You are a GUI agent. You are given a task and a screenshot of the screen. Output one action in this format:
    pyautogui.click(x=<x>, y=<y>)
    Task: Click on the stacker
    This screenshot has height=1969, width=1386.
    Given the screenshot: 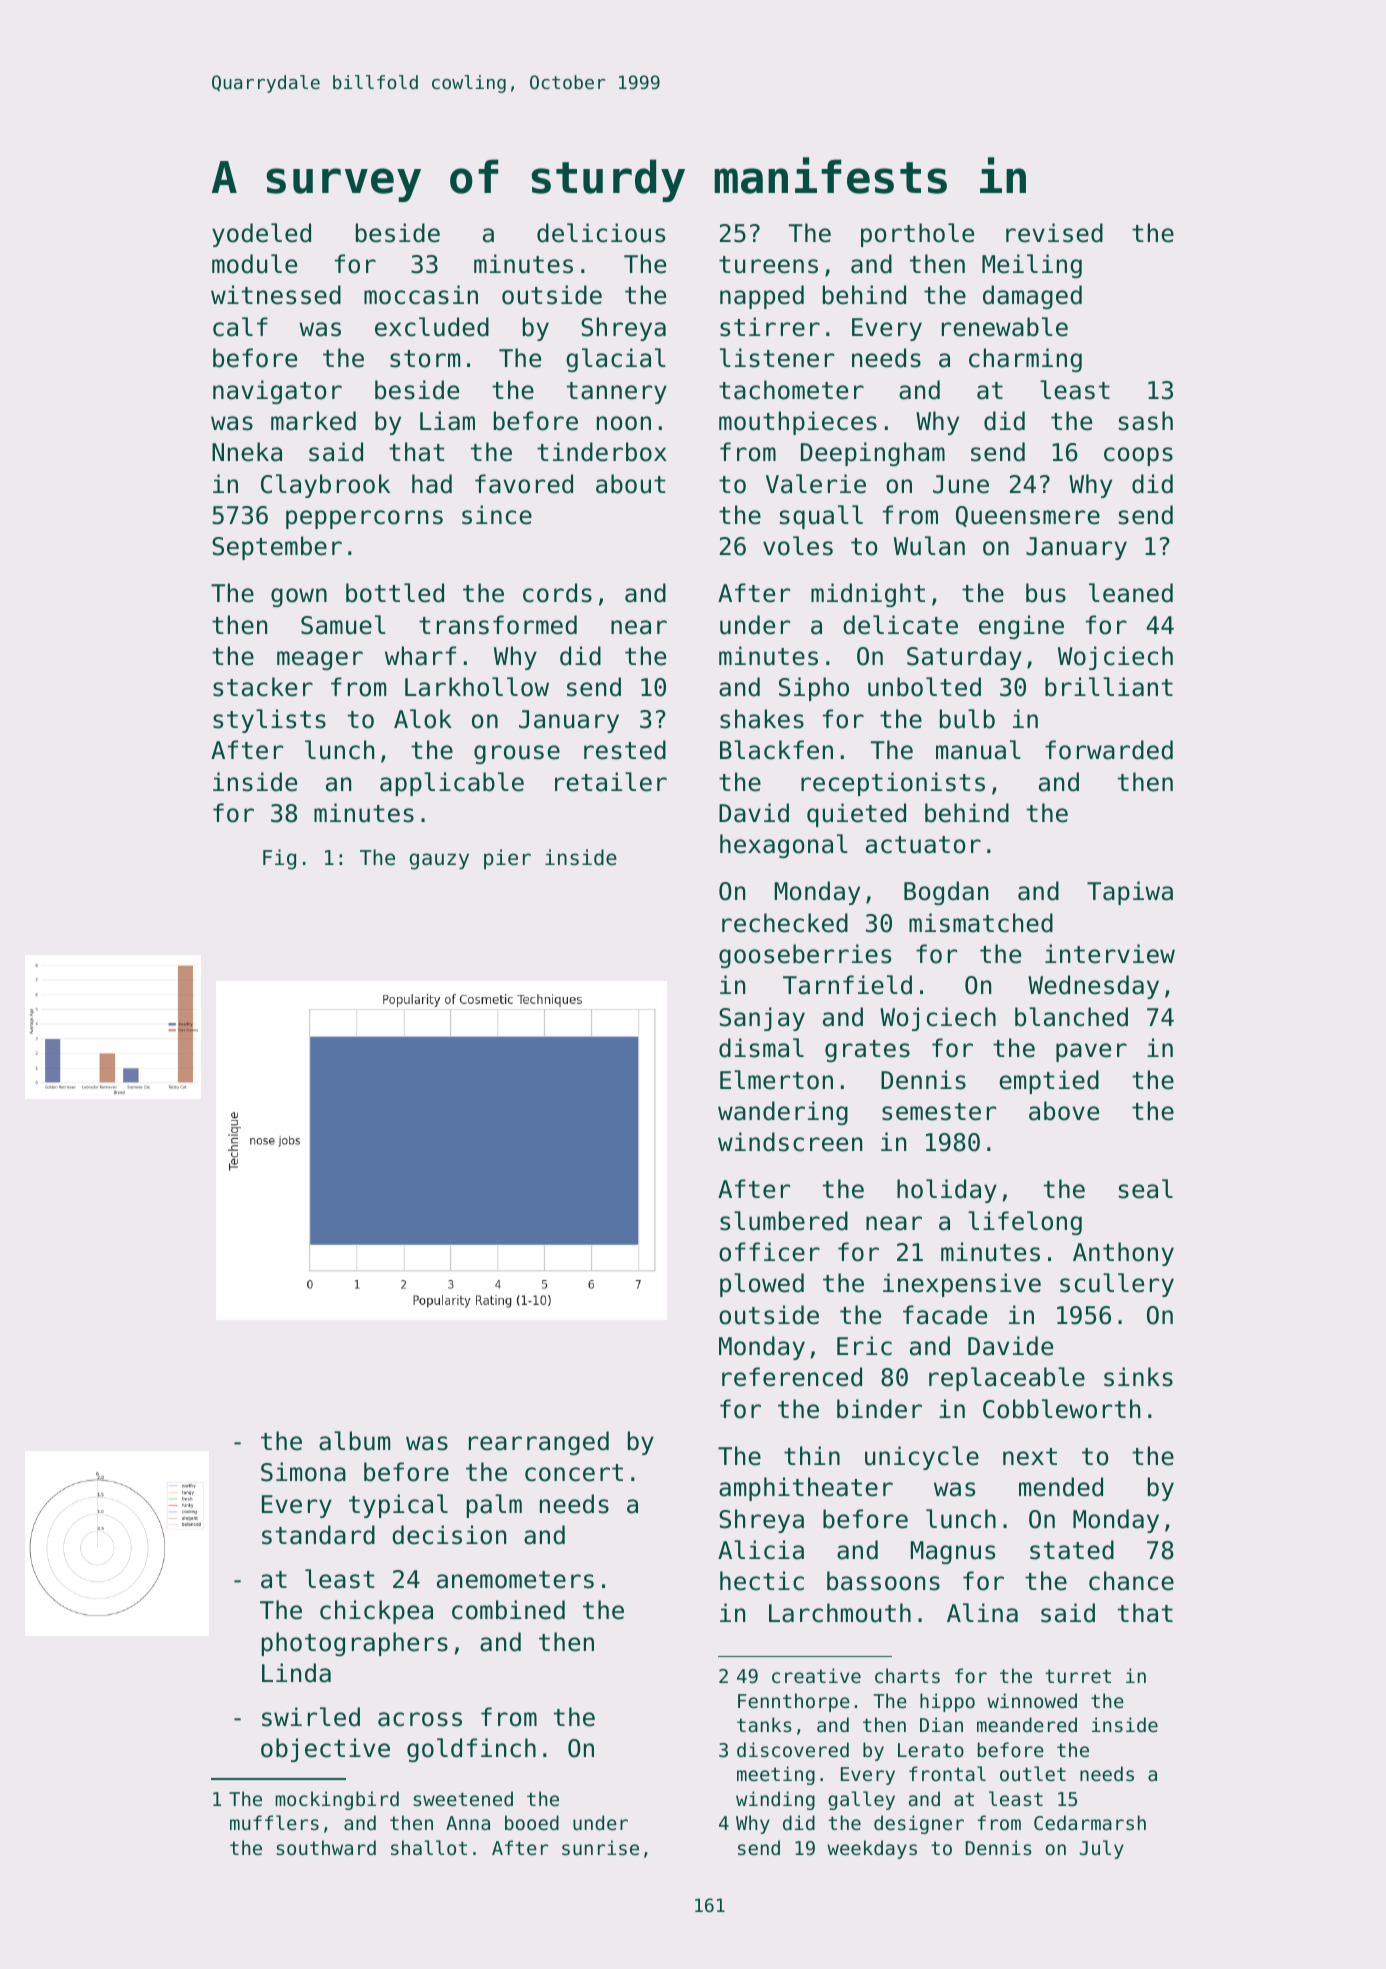 What is the action you would take?
    pyautogui.click(x=263, y=687)
